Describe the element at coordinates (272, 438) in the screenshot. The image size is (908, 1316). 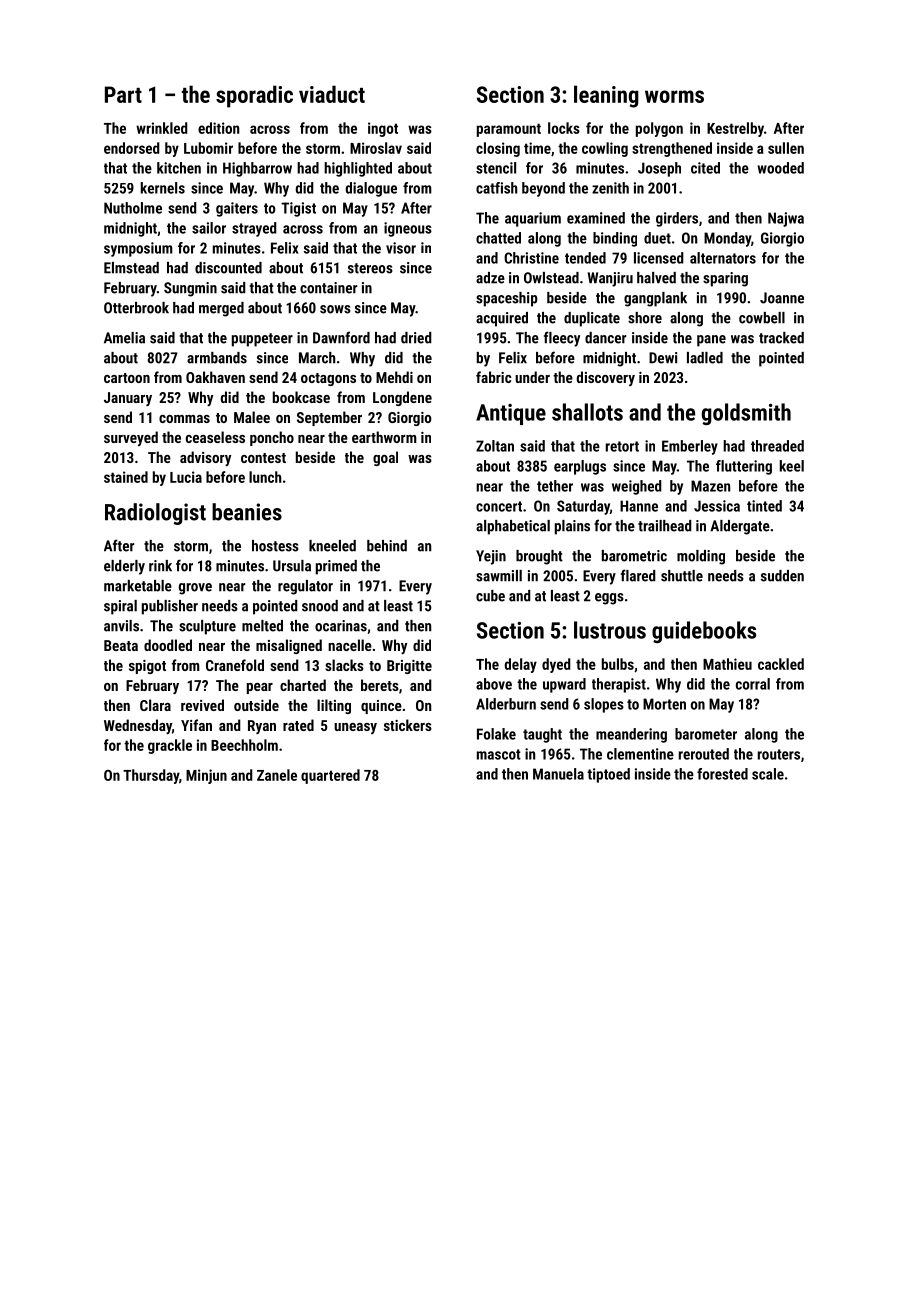
I see `poncho` at that location.
